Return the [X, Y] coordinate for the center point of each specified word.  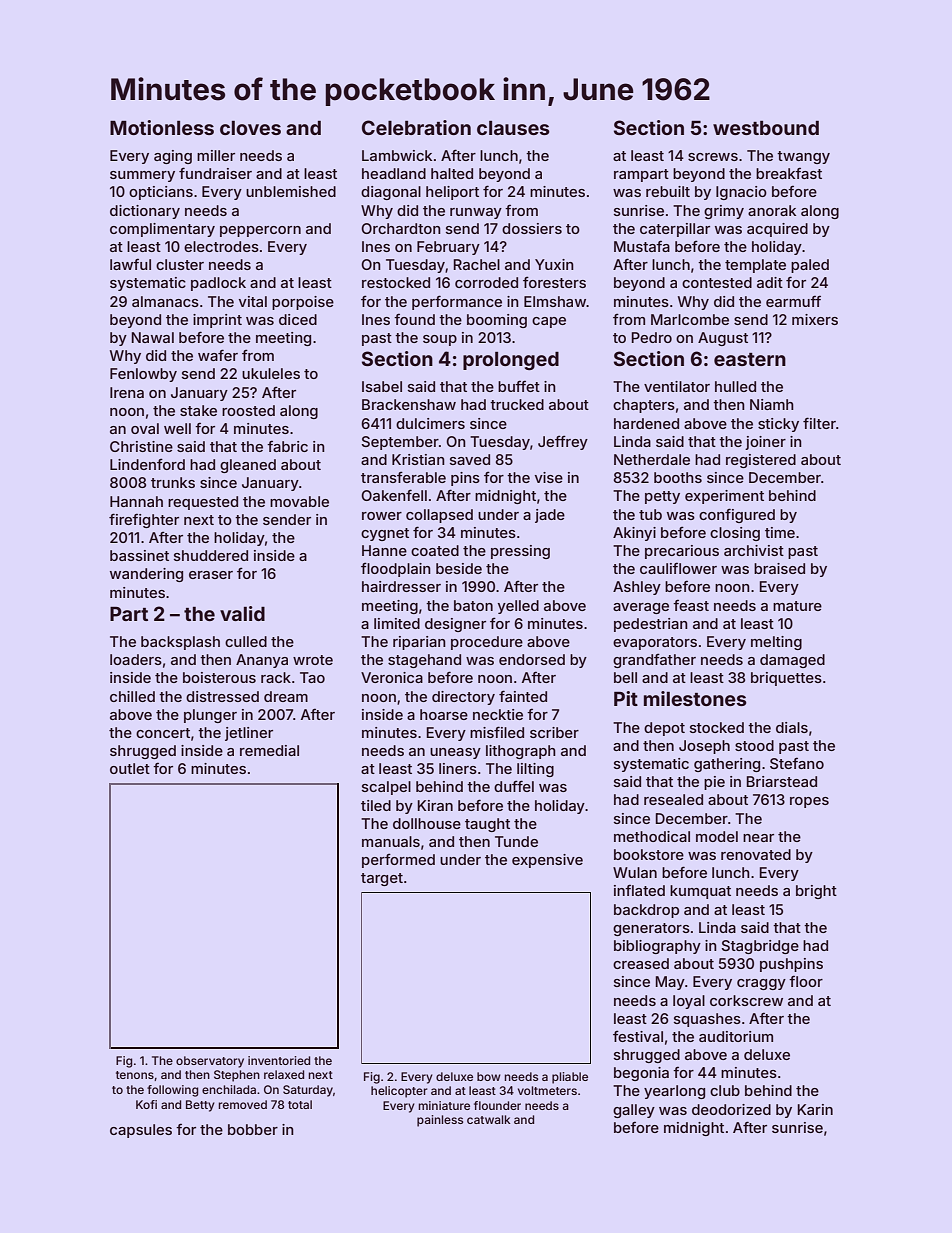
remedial [269, 750]
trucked [517, 404]
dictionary [145, 212]
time [780, 532]
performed [398, 860]
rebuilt [668, 191]
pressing [520, 552]
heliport [452, 193]
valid [242, 613]
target [382, 879]
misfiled [497, 732]
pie [714, 783]
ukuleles [271, 373]
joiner [765, 443]
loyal [689, 1002]
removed [243, 1104]
